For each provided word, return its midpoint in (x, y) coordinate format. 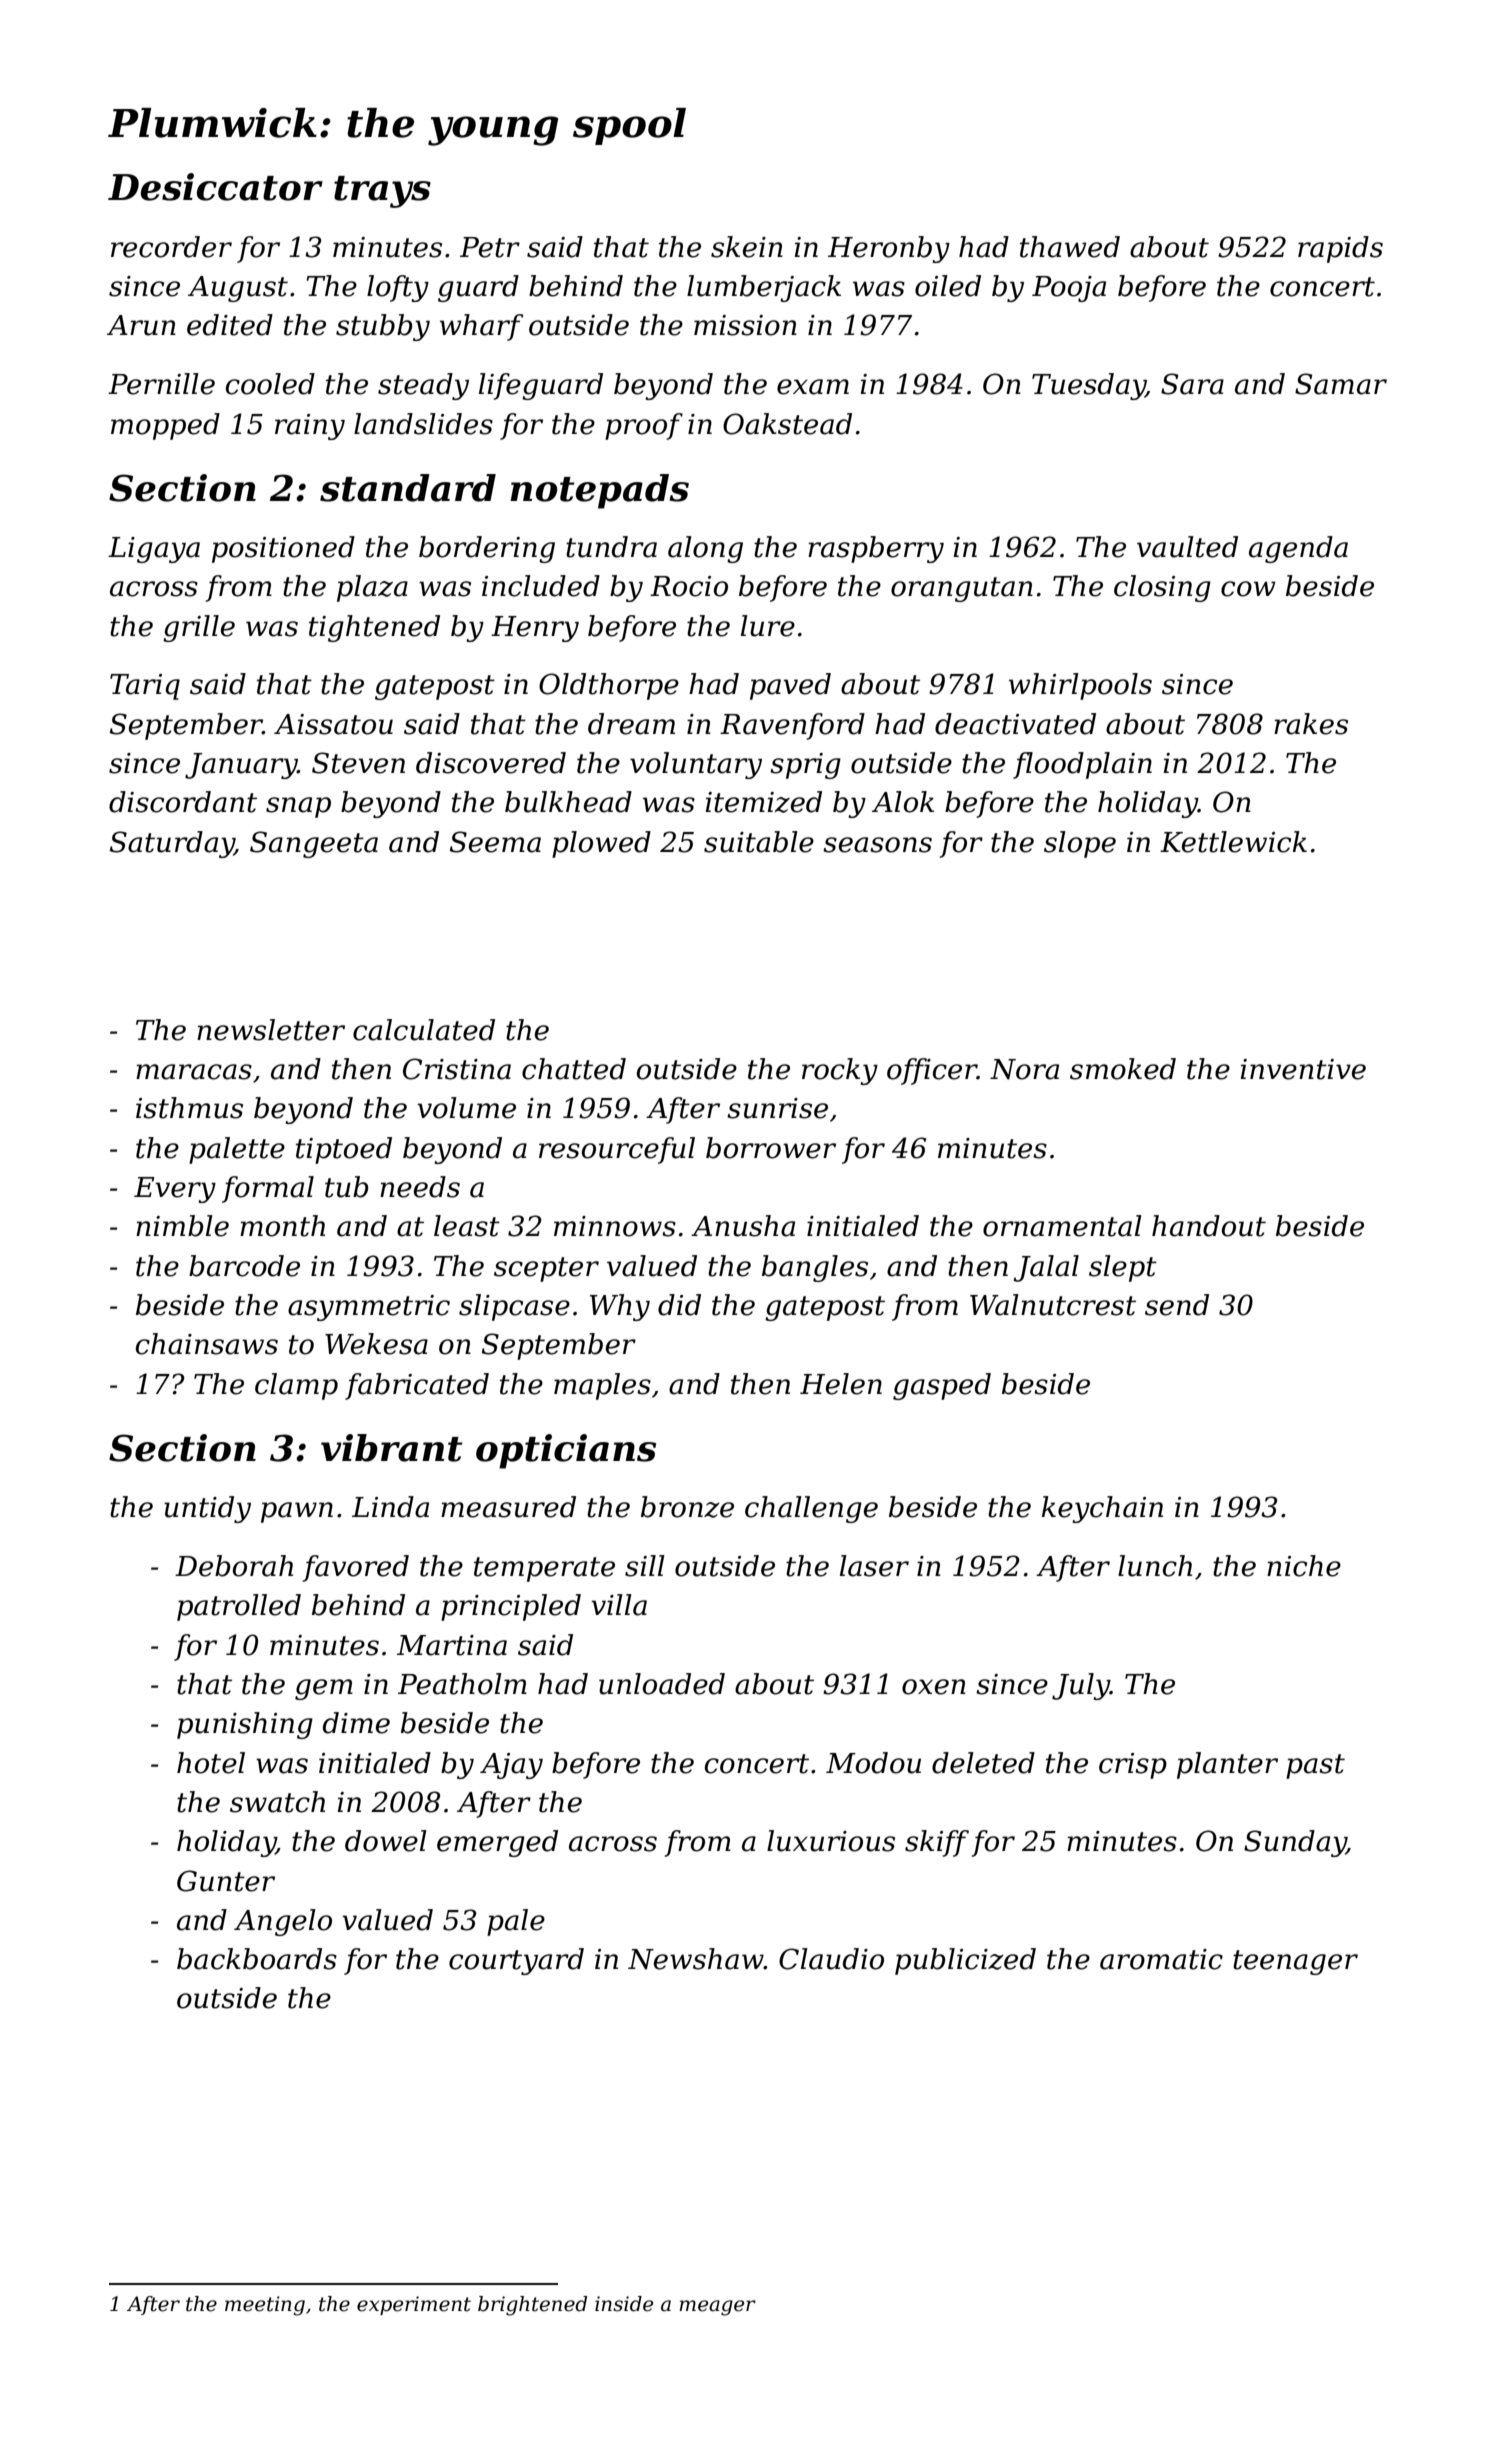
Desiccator (215, 187)
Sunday (1295, 1843)
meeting (265, 2306)
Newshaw (696, 1959)
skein (747, 247)
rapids (1340, 249)
